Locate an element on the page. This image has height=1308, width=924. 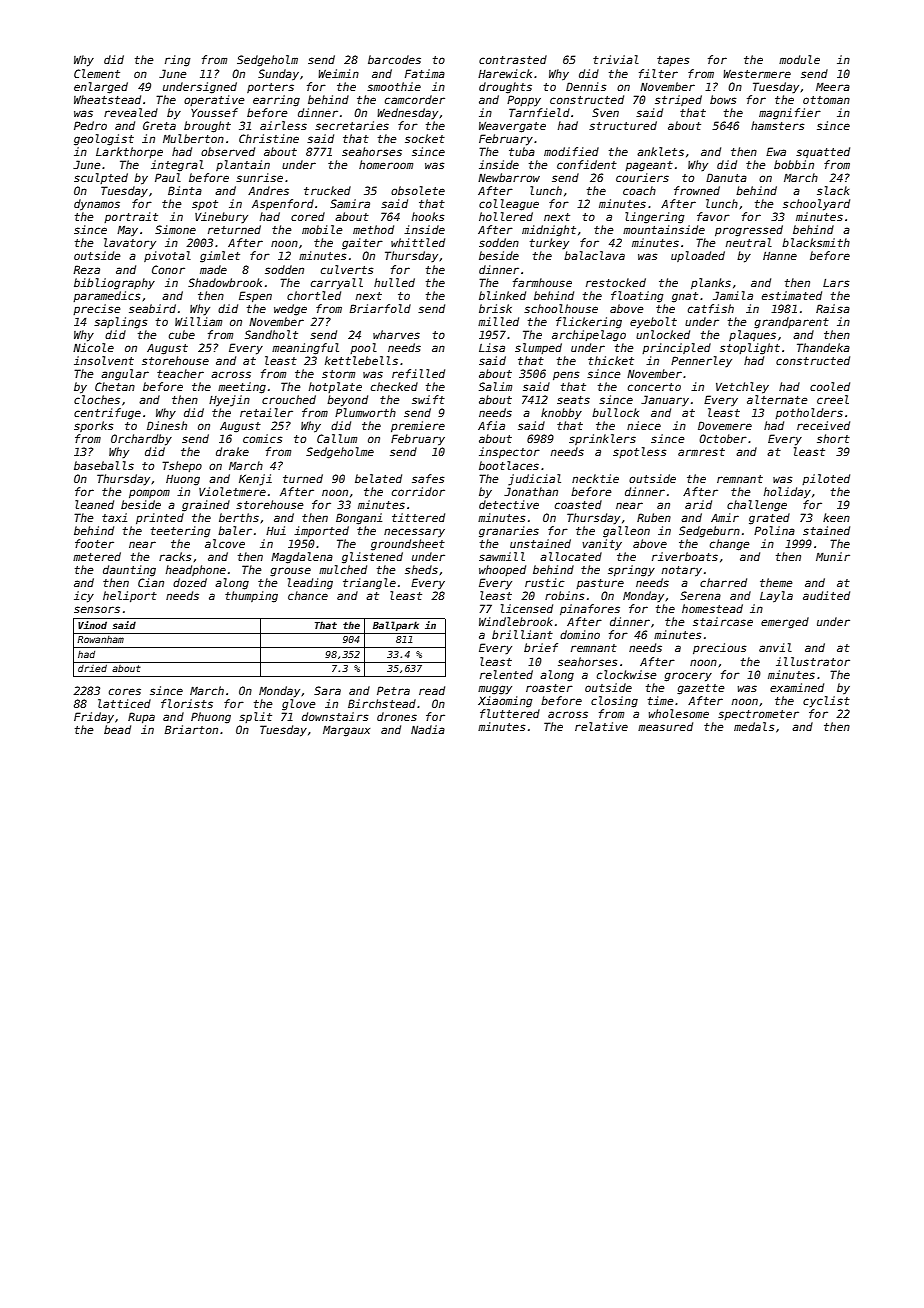
Clement is located at coordinates (97, 73).
